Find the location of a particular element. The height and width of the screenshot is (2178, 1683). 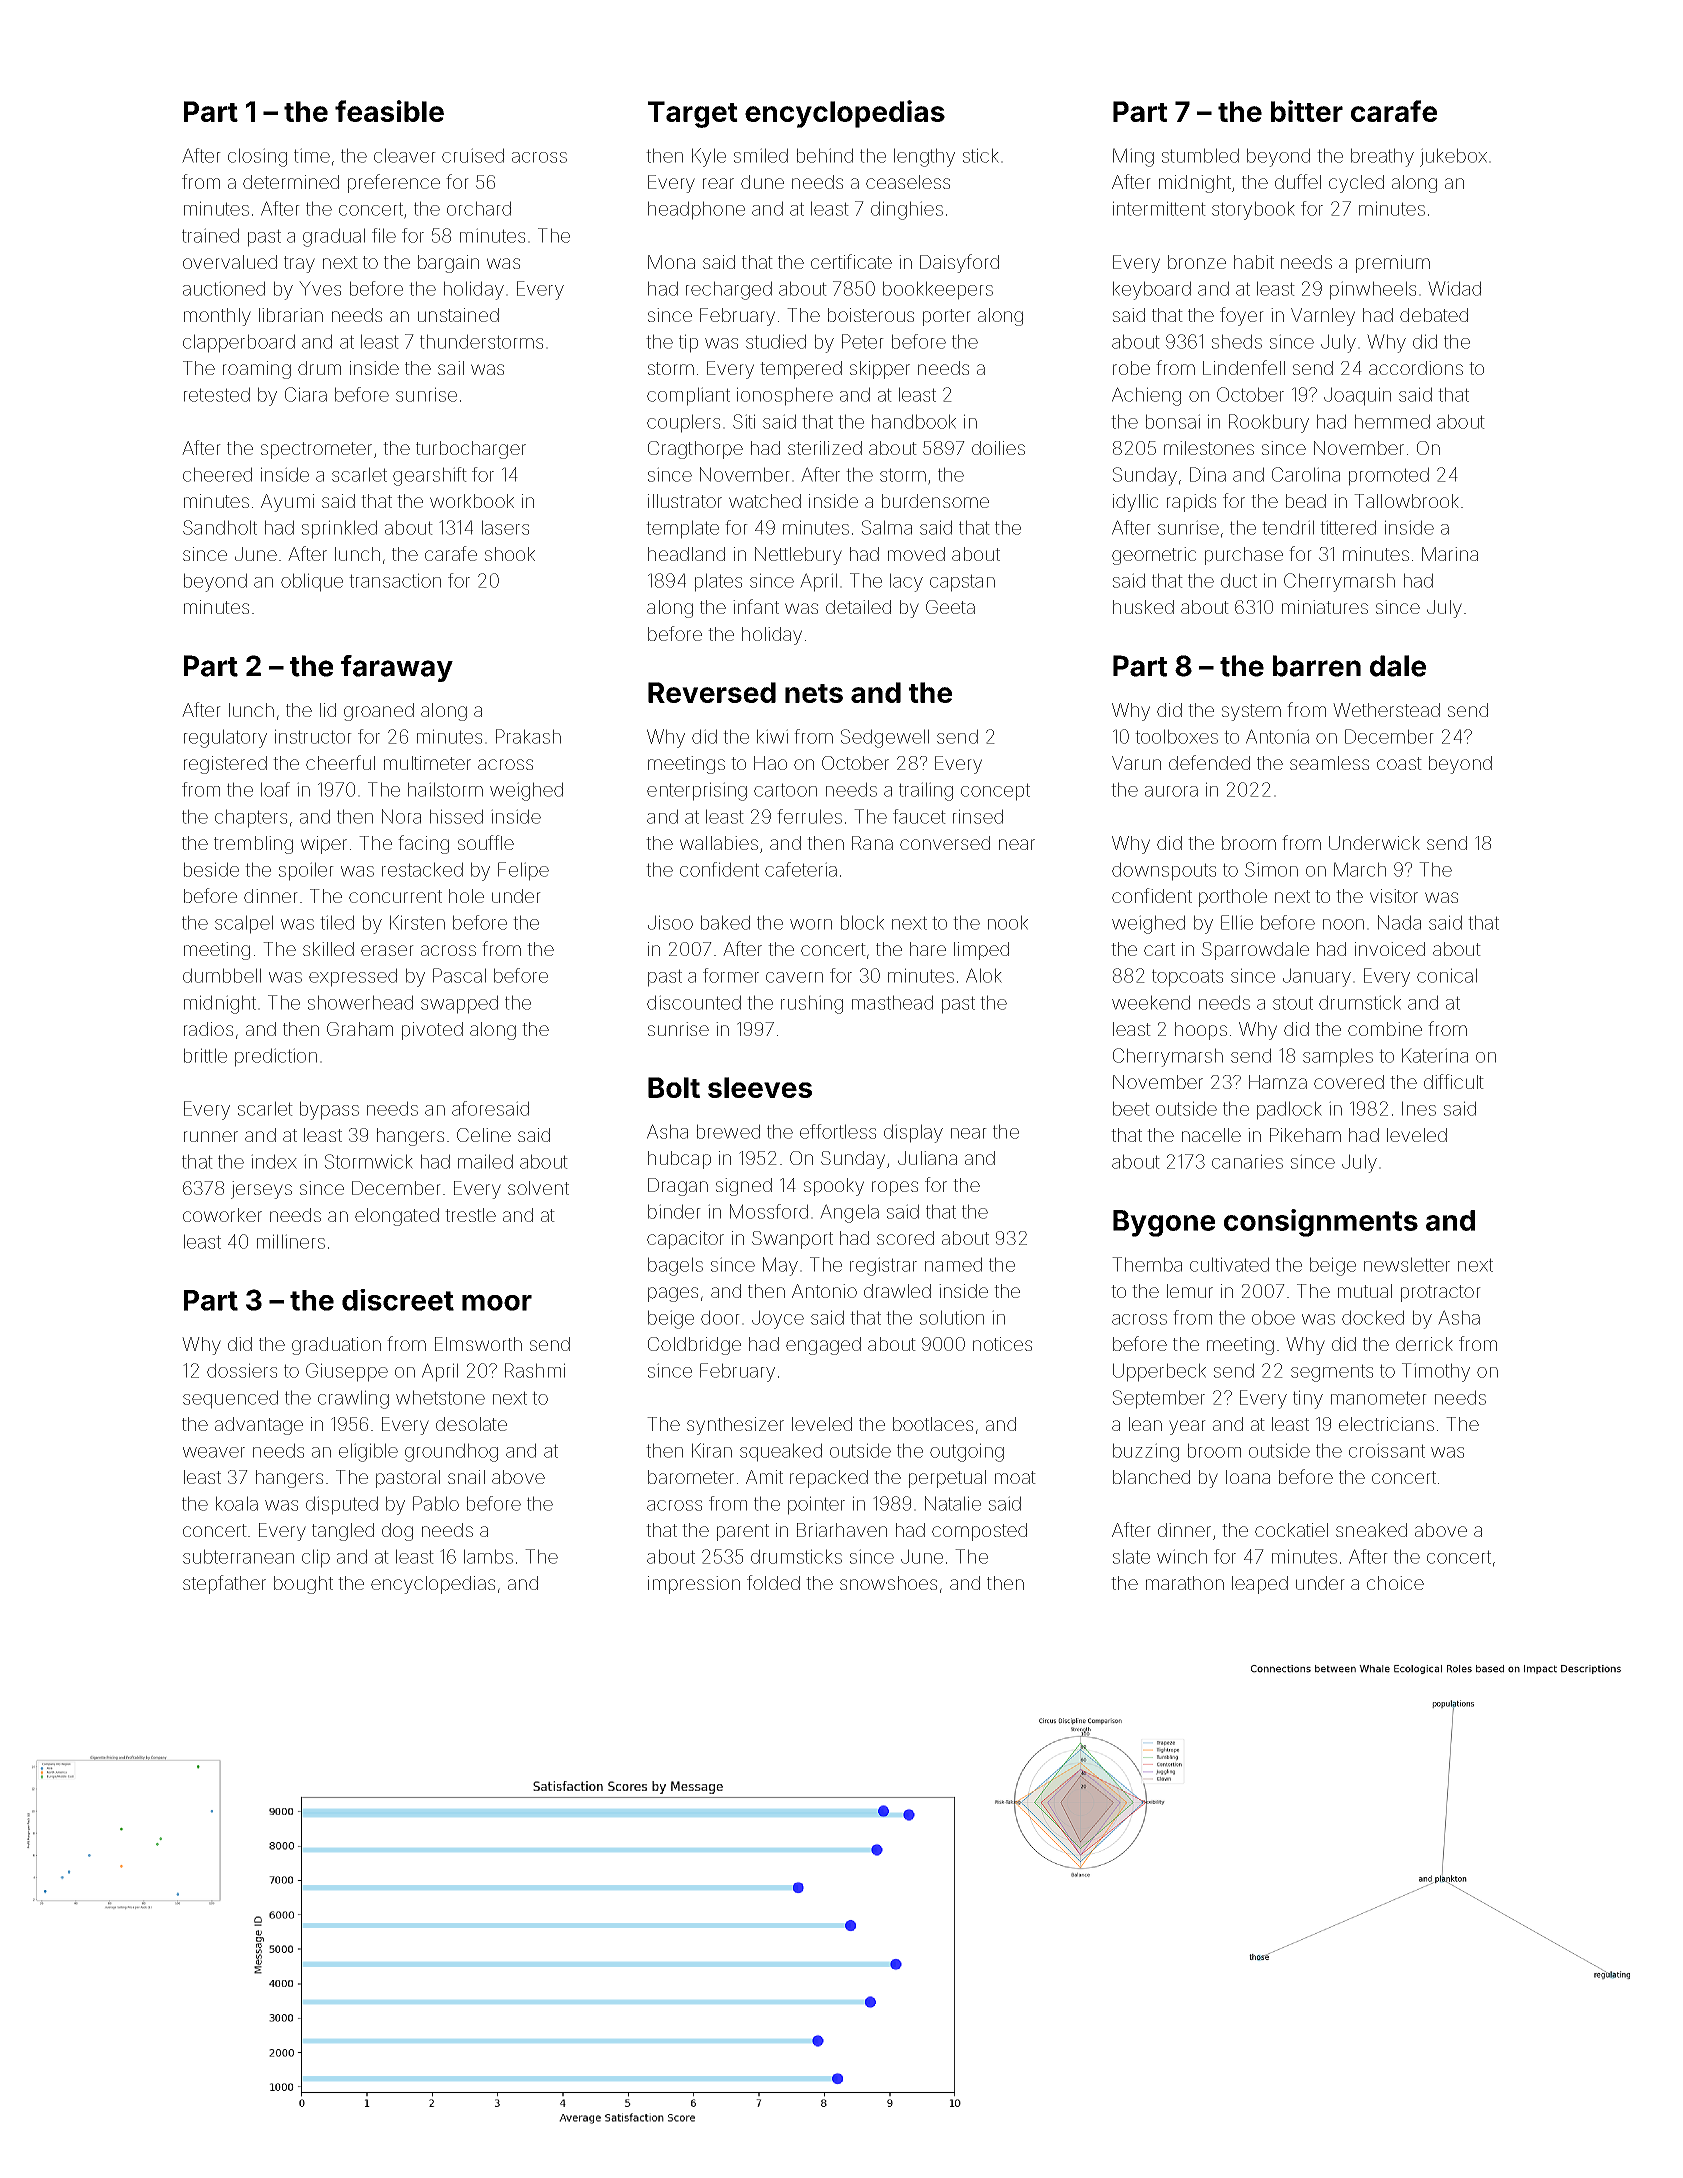

Coldbridge is located at coordinates (694, 1346).
